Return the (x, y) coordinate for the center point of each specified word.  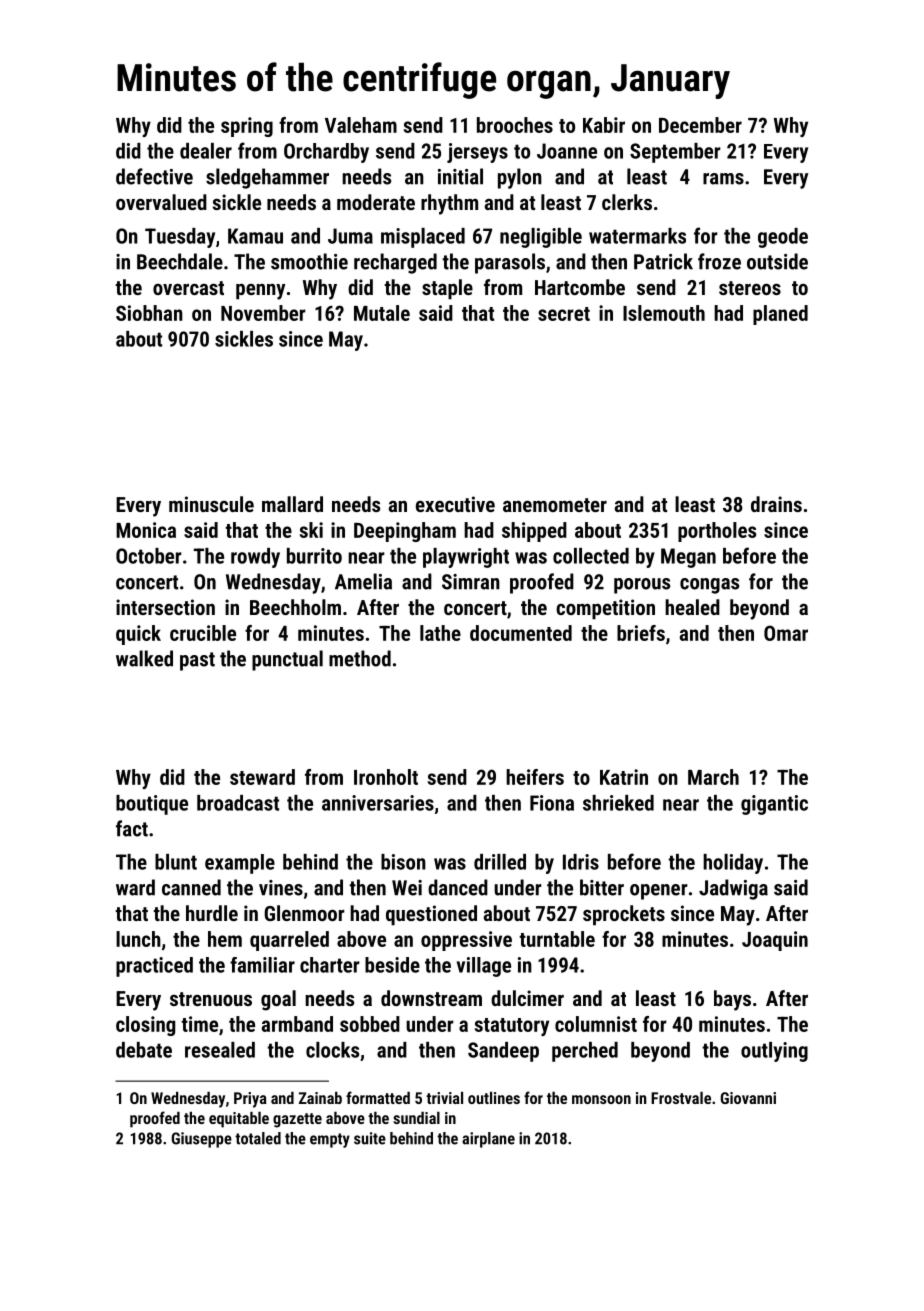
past (197, 661)
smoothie (309, 261)
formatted (378, 1097)
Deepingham (405, 532)
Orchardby (326, 153)
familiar (262, 965)
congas (709, 586)
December (700, 125)
